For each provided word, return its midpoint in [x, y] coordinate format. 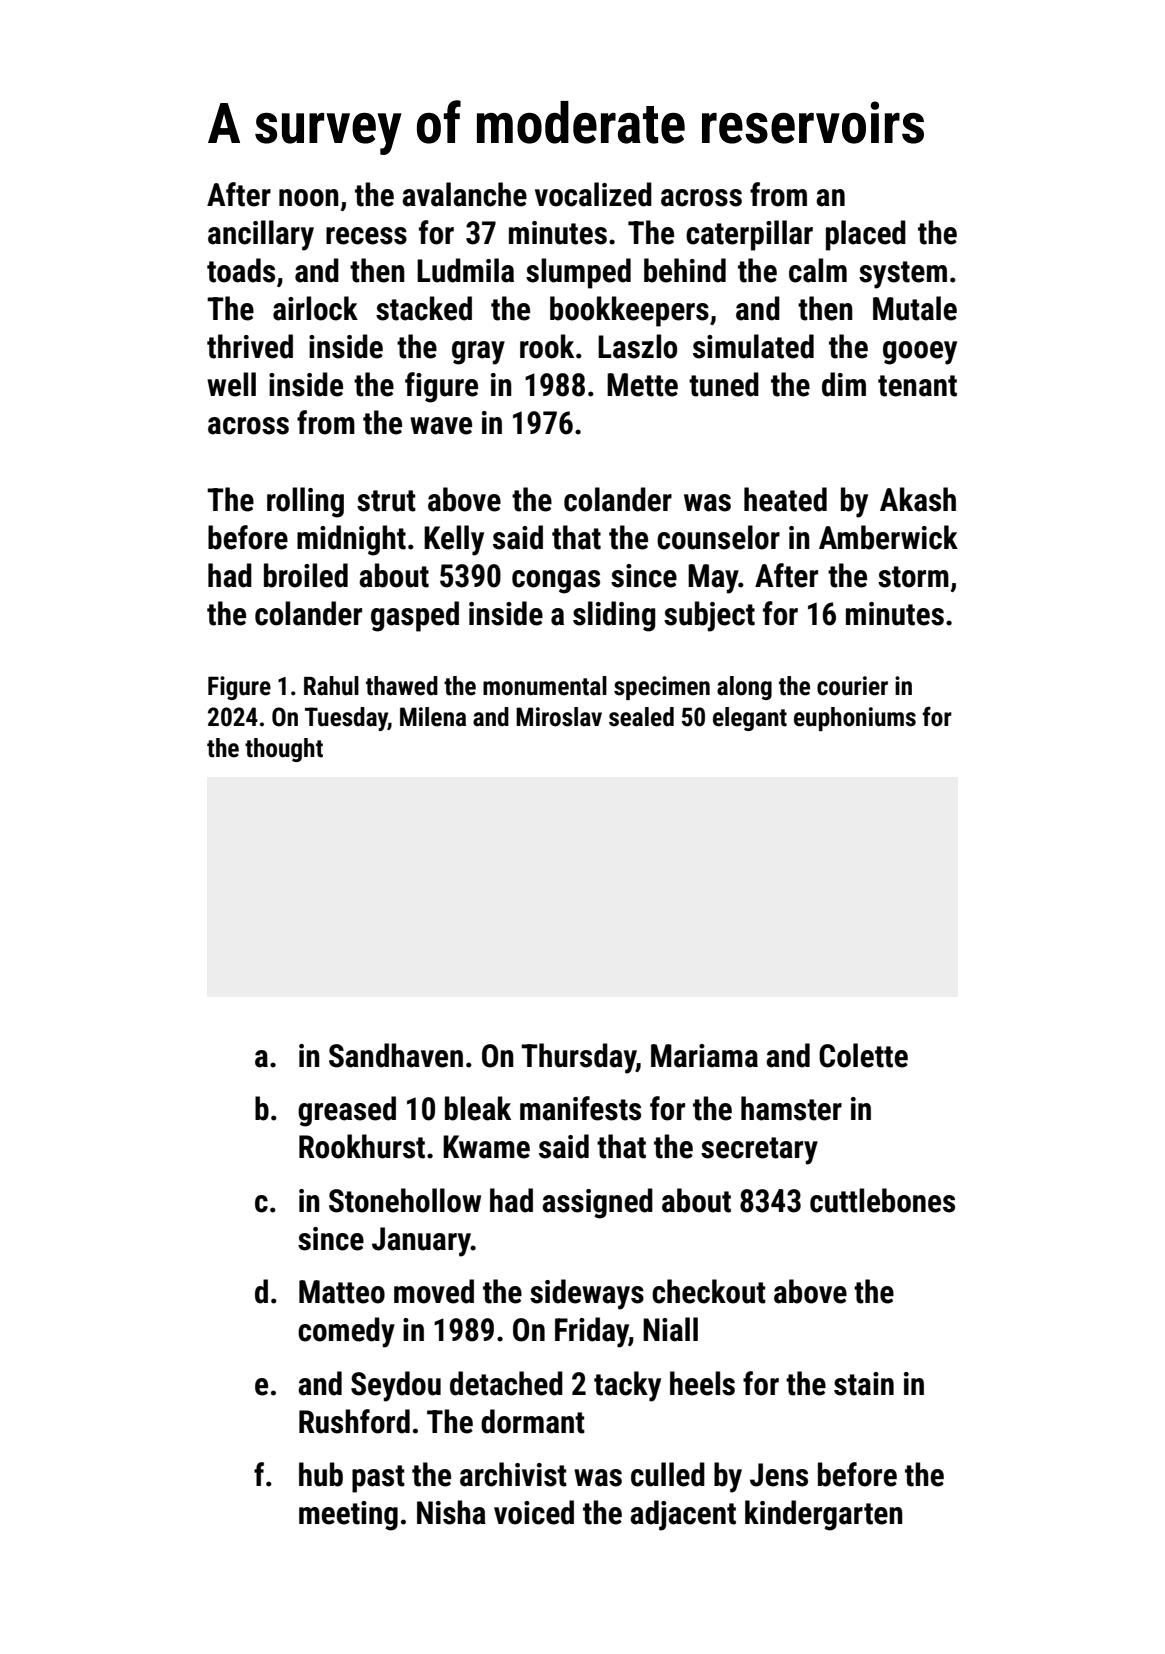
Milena [433, 717]
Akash [918, 499]
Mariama [704, 1056]
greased [347, 1111]
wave [441, 426]
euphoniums [855, 719]
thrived [250, 346]
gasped [415, 616]
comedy [346, 1332]
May [713, 579]
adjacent [683, 1515]
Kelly [454, 540]
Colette [863, 1055]
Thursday [578, 1058]
